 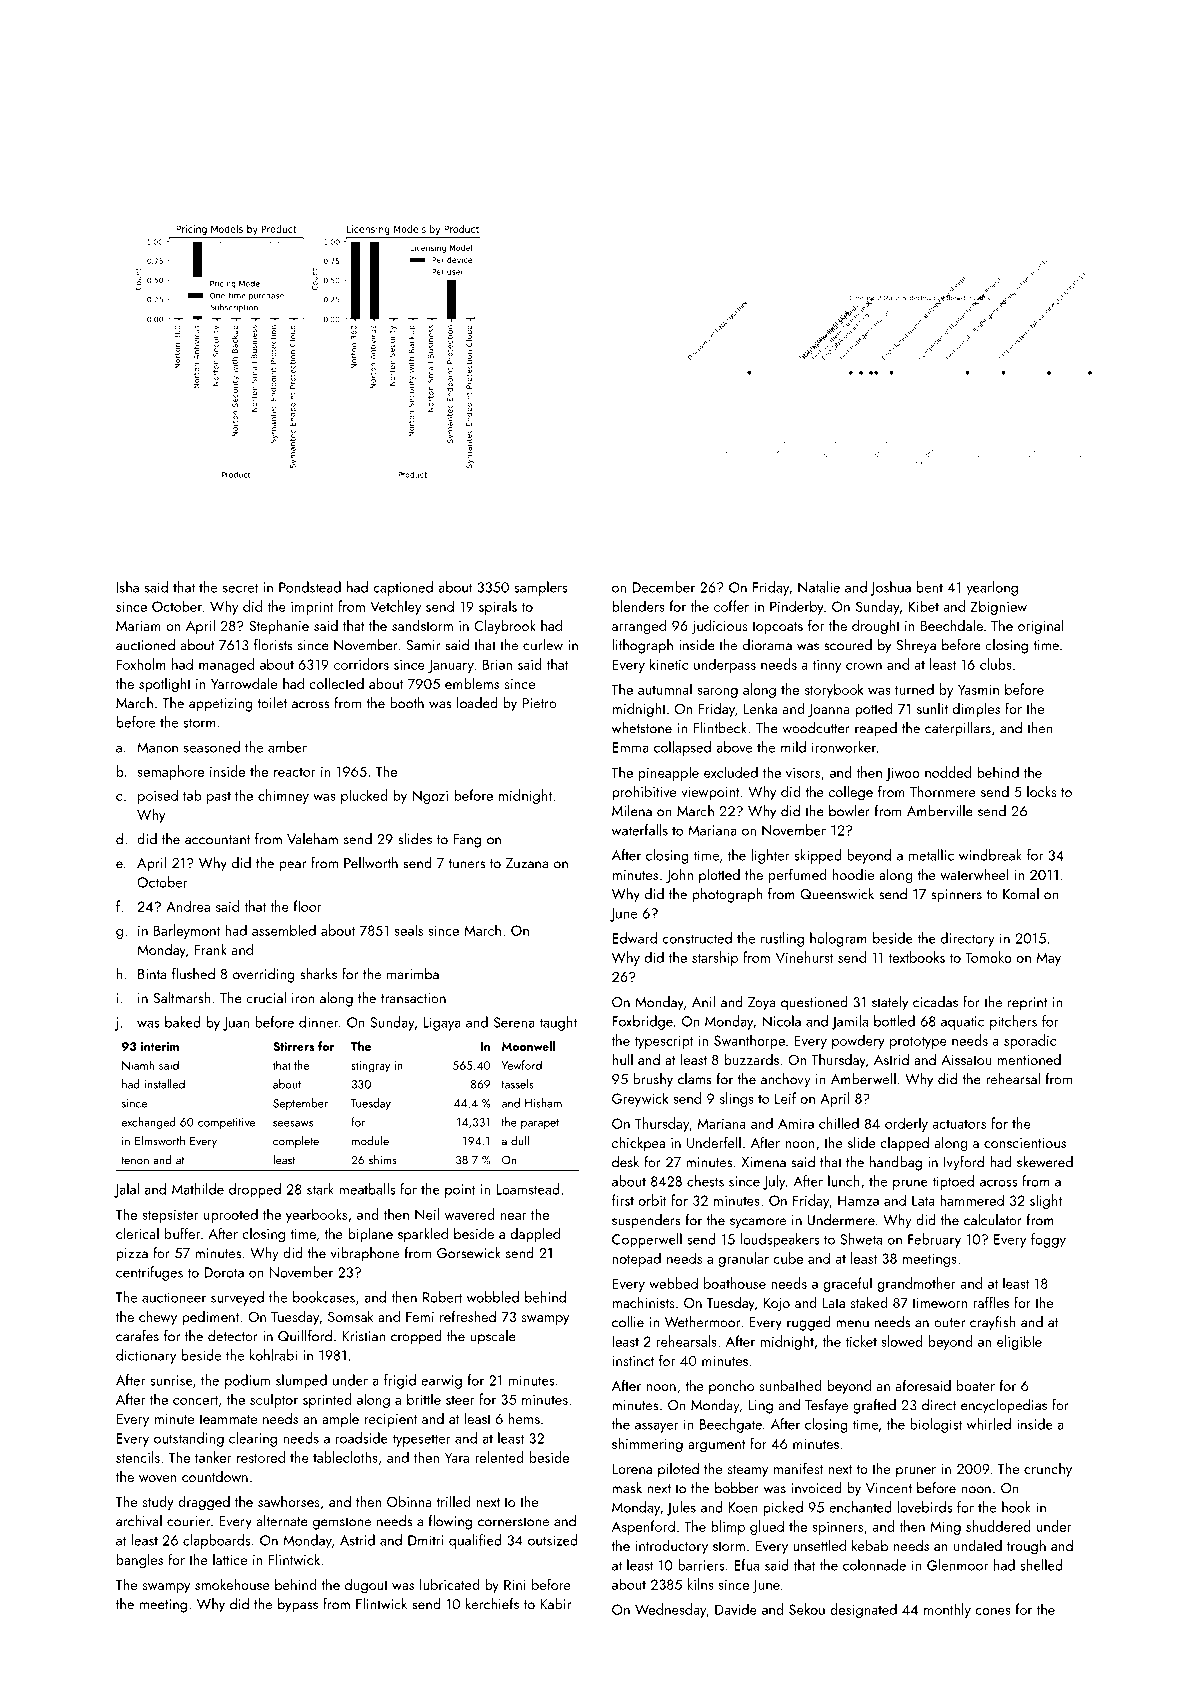 I want to click on aquatic, so click(x=962, y=1023).
